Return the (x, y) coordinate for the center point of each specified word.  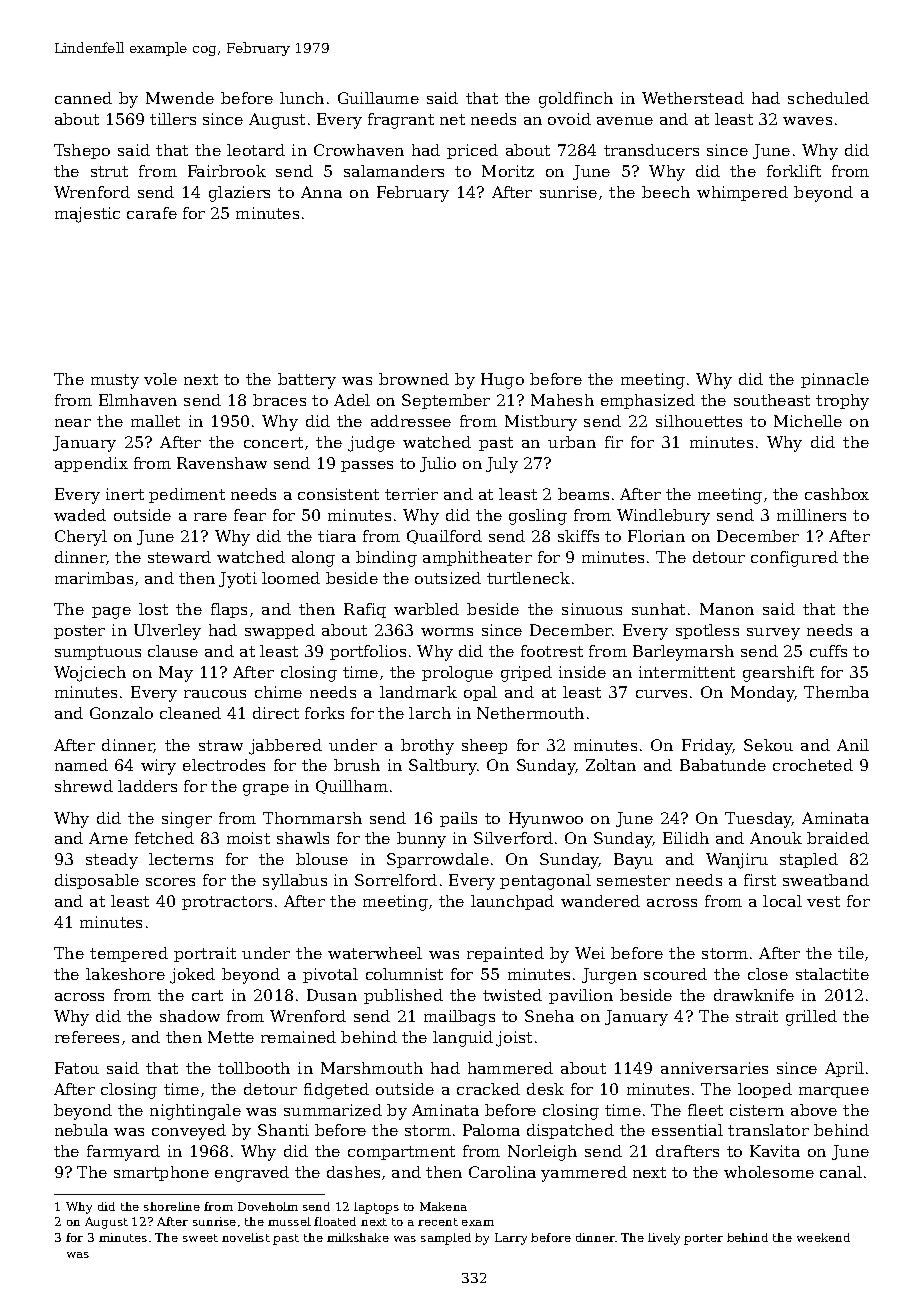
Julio (438, 464)
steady (112, 861)
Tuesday (758, 820)
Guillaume (378, 98)
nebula (81, 1130)
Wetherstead (693, 98)
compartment (401, 1153)
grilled (811, 1018)
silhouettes (699, 421)
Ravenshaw (222, 463)
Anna (321, 192)
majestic (87, 215)
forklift (794, 171)
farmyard (123, 1153)
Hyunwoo (546, 820)
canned (83, 98)
